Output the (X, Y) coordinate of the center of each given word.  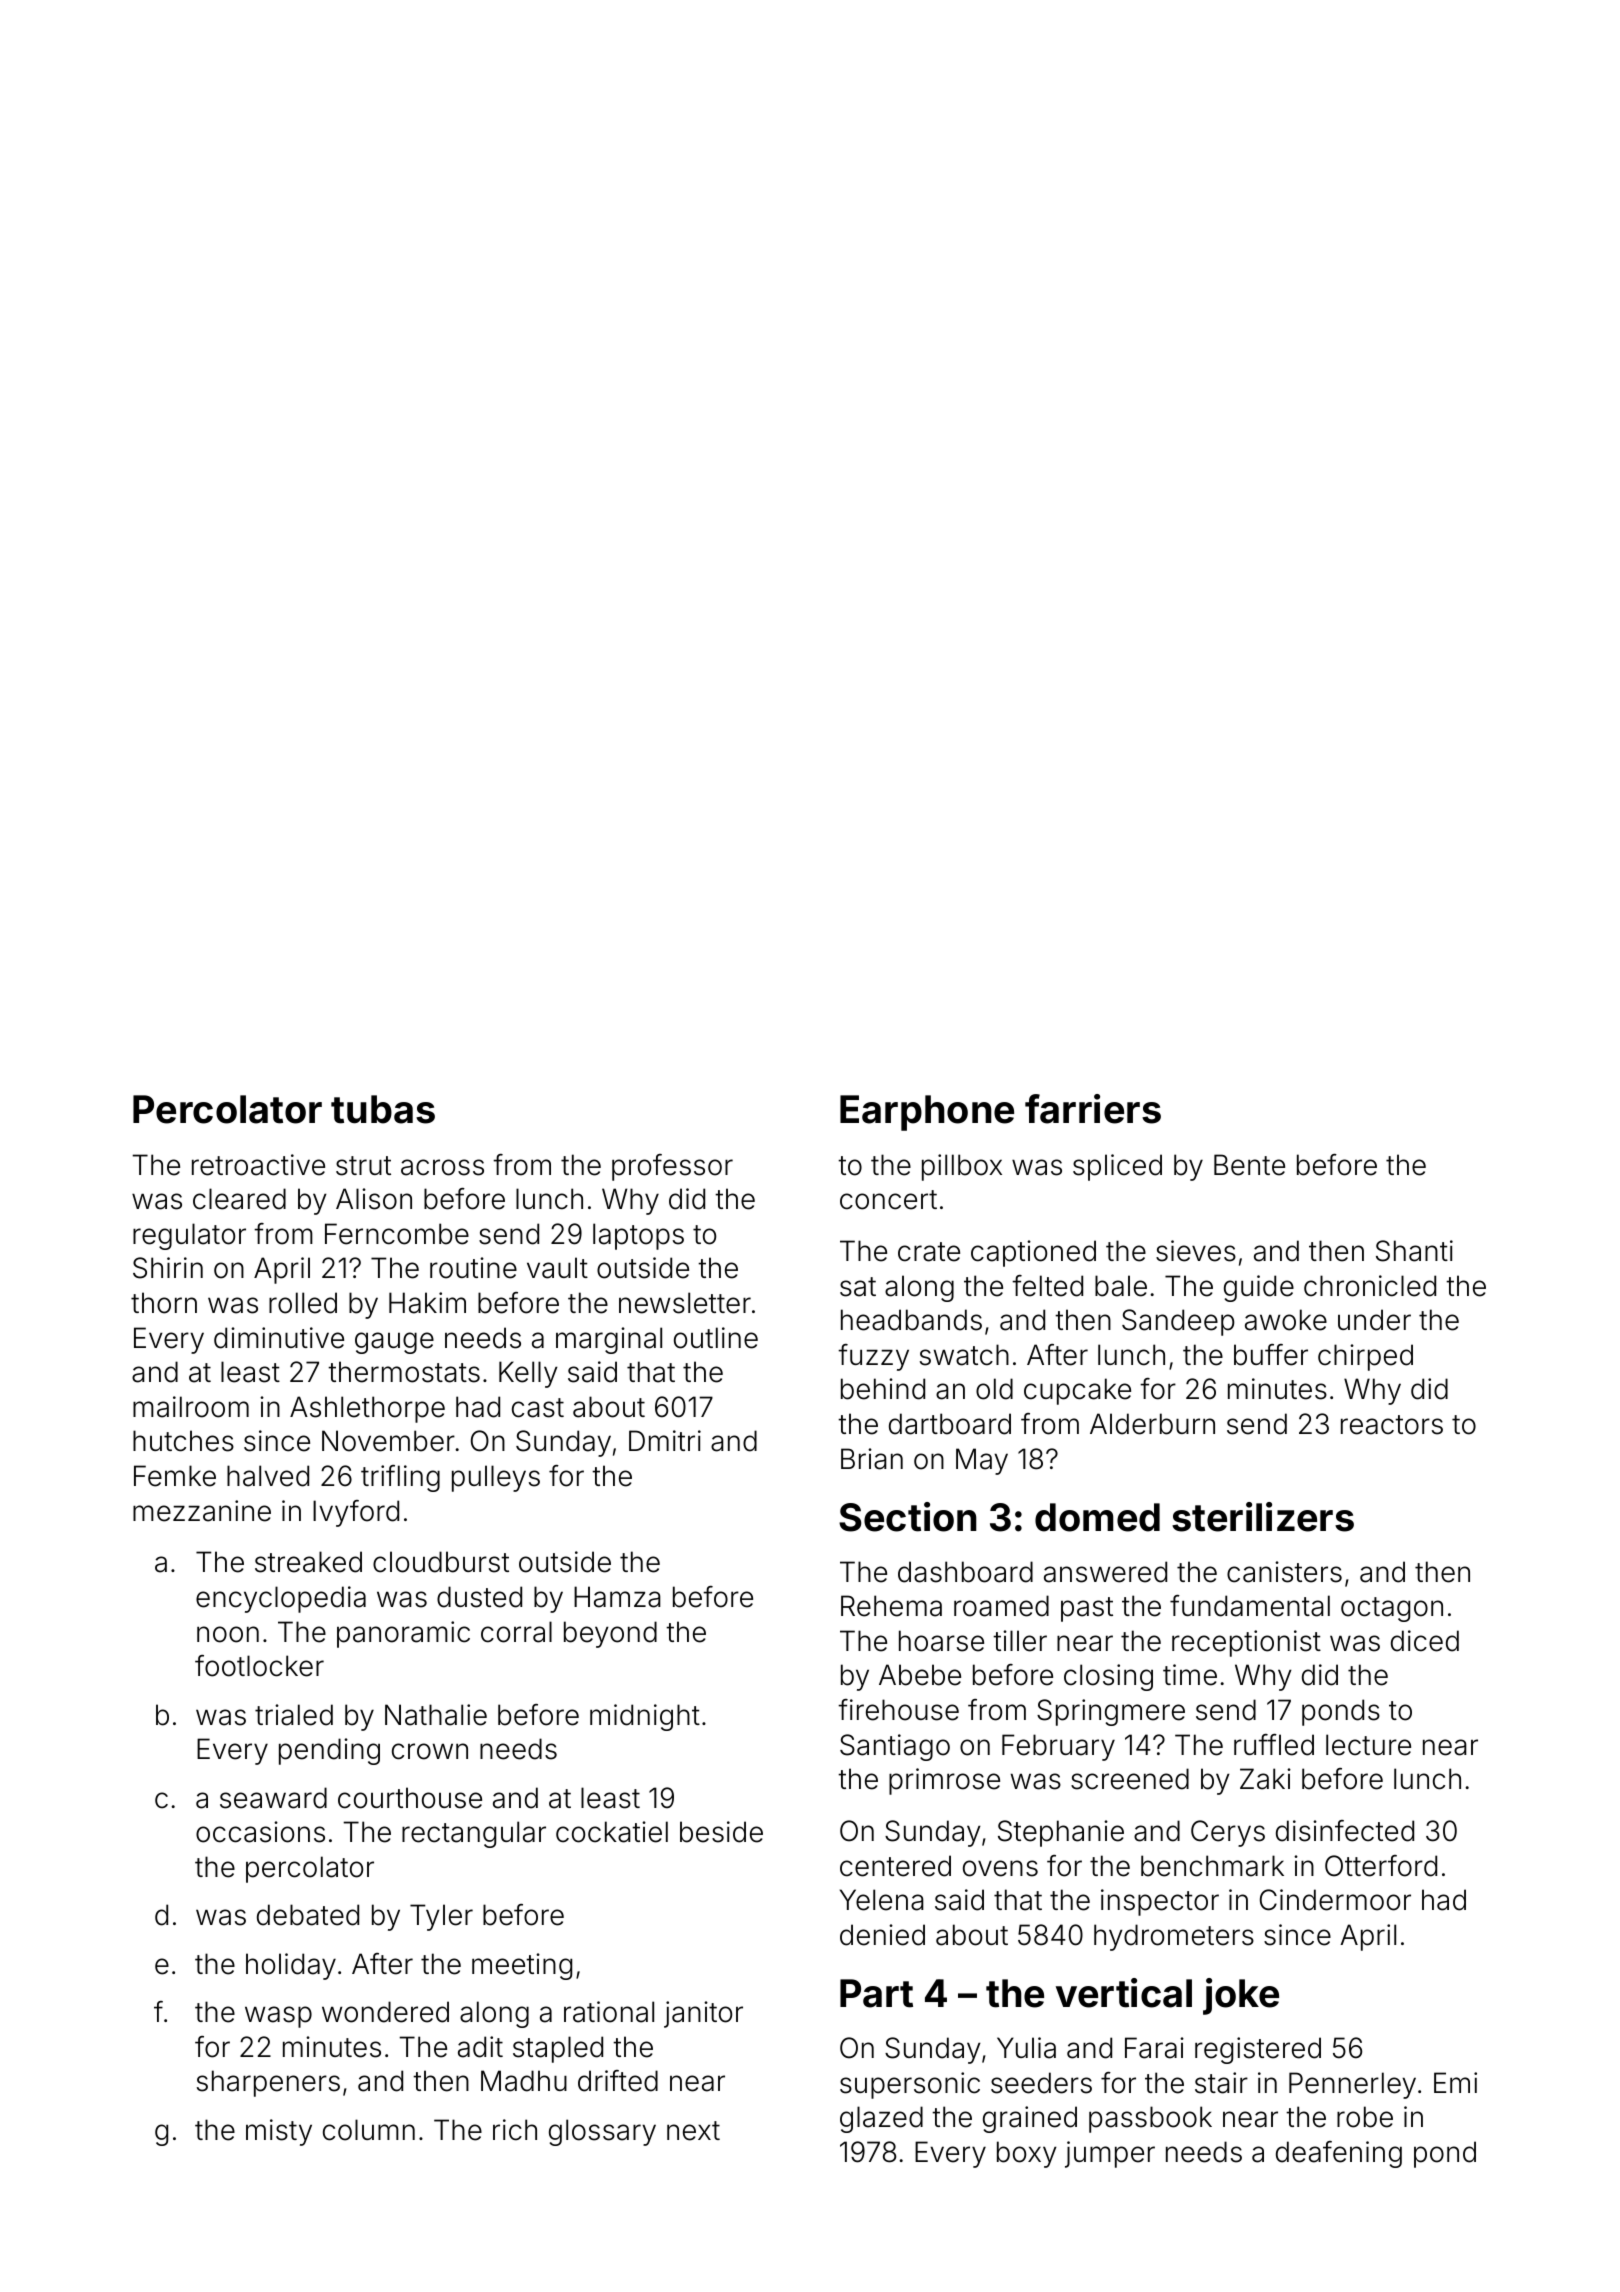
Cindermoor (1335, 1900)
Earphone (927, 1113)
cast (538, 1408)
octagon (1392, 1609)
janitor (703, 2014)
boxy (1027, 2154)
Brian (872, 1459)
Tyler (441, 1917)
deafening (1339, 2154)
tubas (383, 1109)
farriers (1093, 1109)
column (369, 2130)
